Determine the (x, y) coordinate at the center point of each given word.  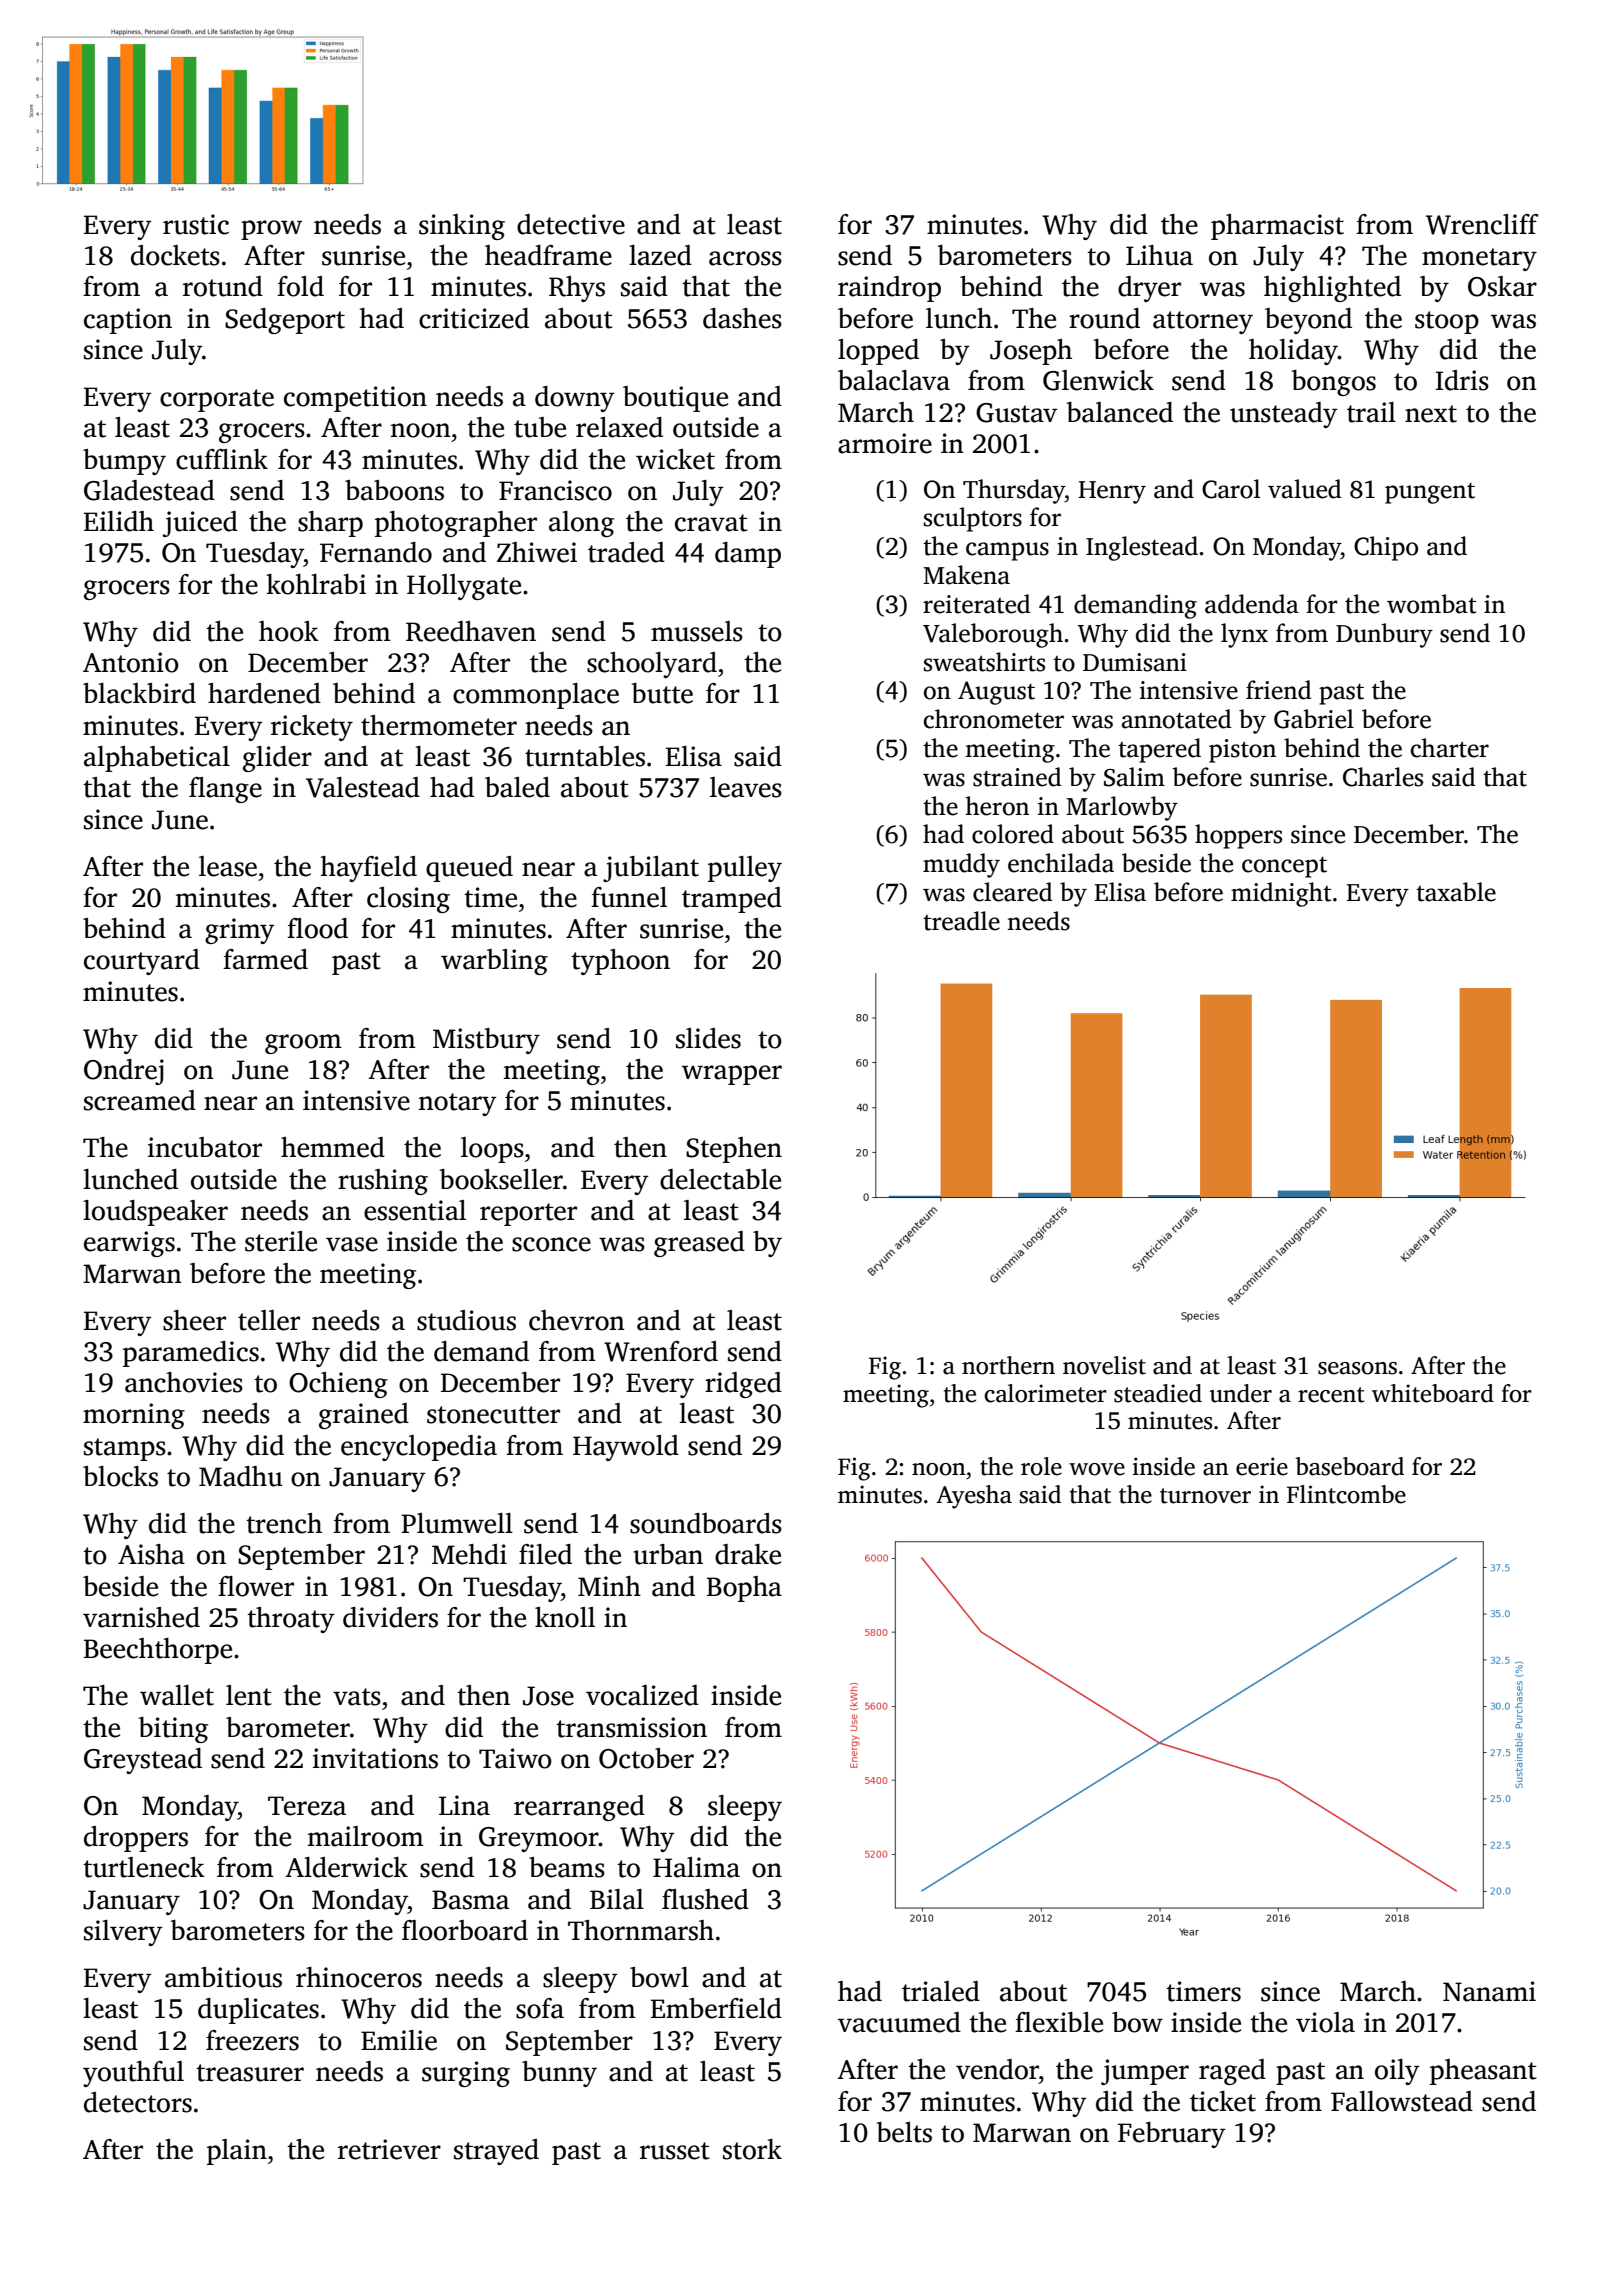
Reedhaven (471, 631)
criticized (474, 318)
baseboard (1349, 1466)
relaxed (619, 427)
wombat (1432, 604)
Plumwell (457, 1523)
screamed (140, 1100)
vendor (997, 2069)
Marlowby (1122, 808)
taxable (1456, 892)
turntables (585, 756)
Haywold (626, 1448)
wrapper (732, 1075)
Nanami (1489, 1991)
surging (466, 2074)
